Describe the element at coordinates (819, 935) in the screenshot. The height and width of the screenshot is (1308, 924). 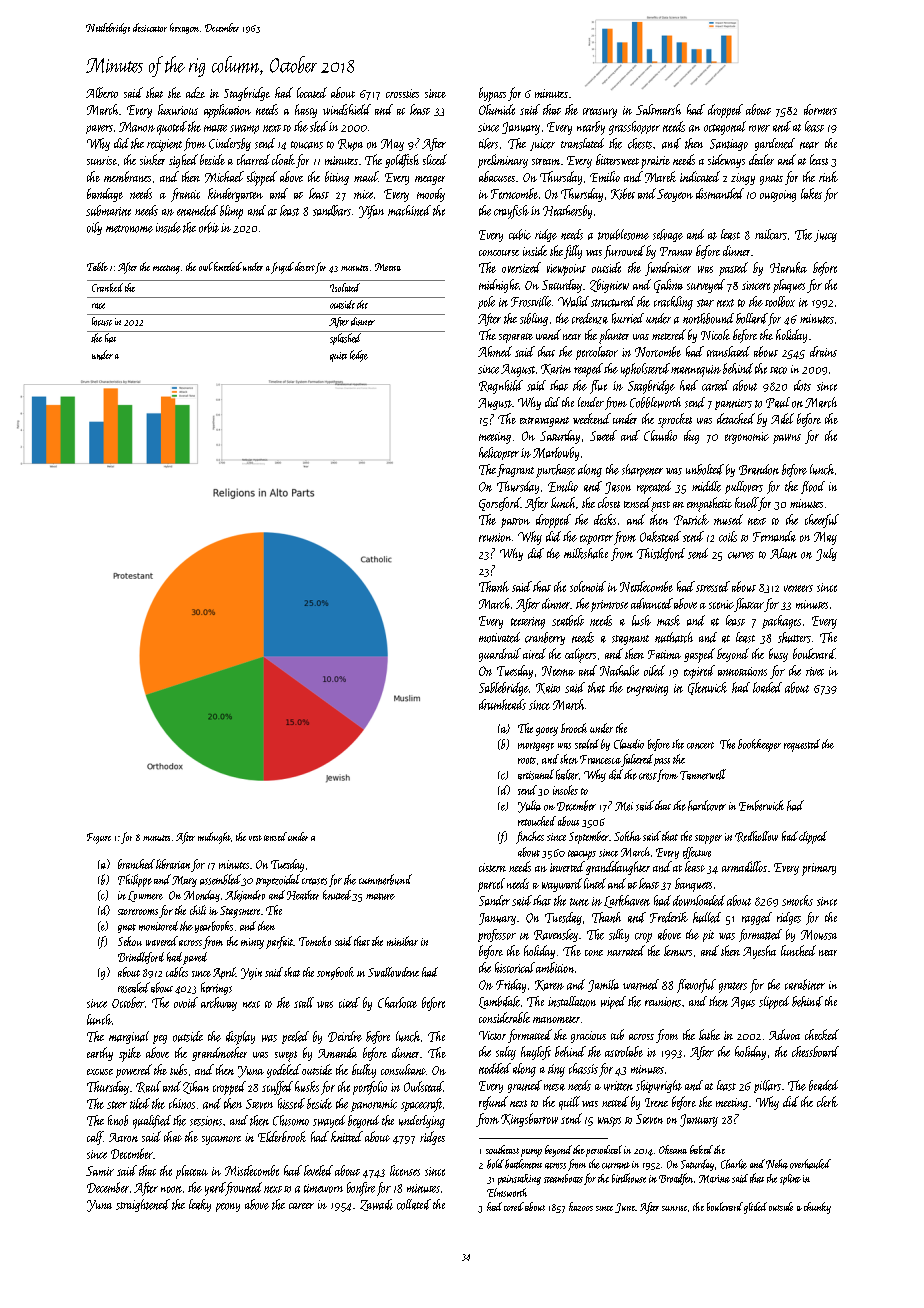
I see `Moussa` at that location.
